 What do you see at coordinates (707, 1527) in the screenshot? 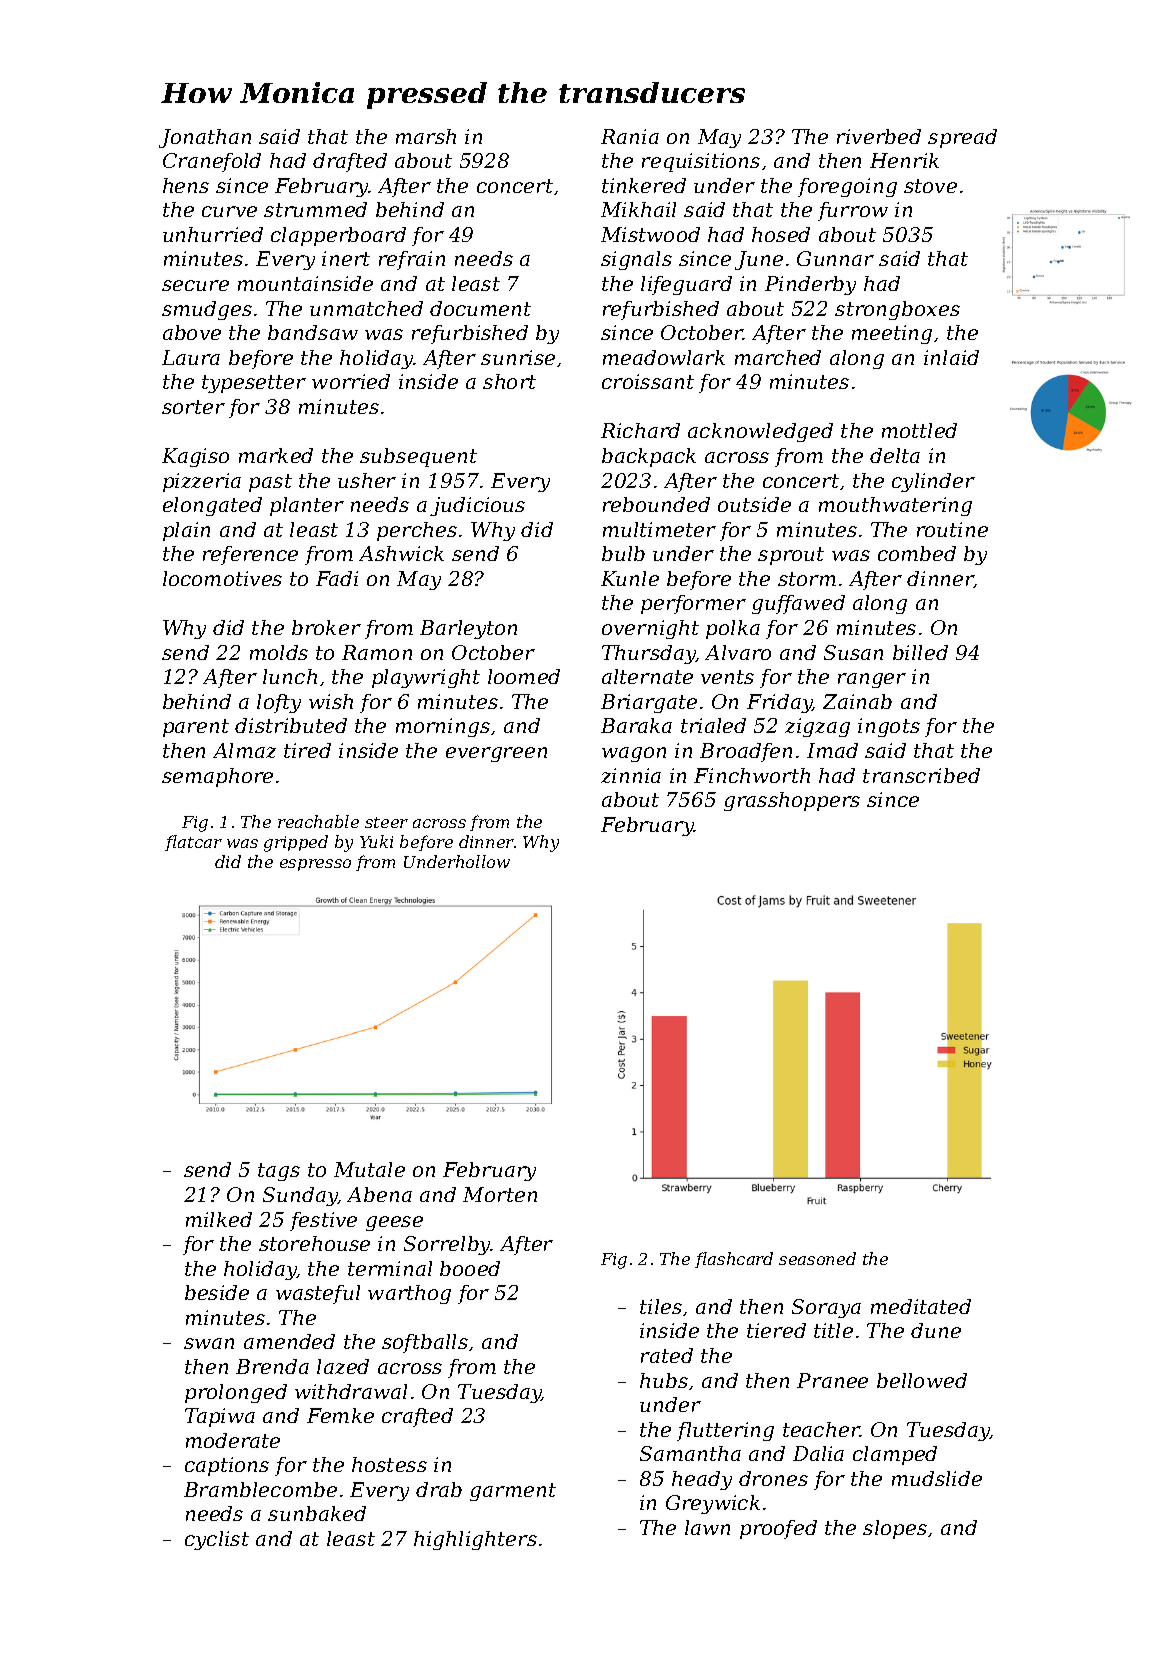
I see `lawn` at bounding box center [707, 1527].
